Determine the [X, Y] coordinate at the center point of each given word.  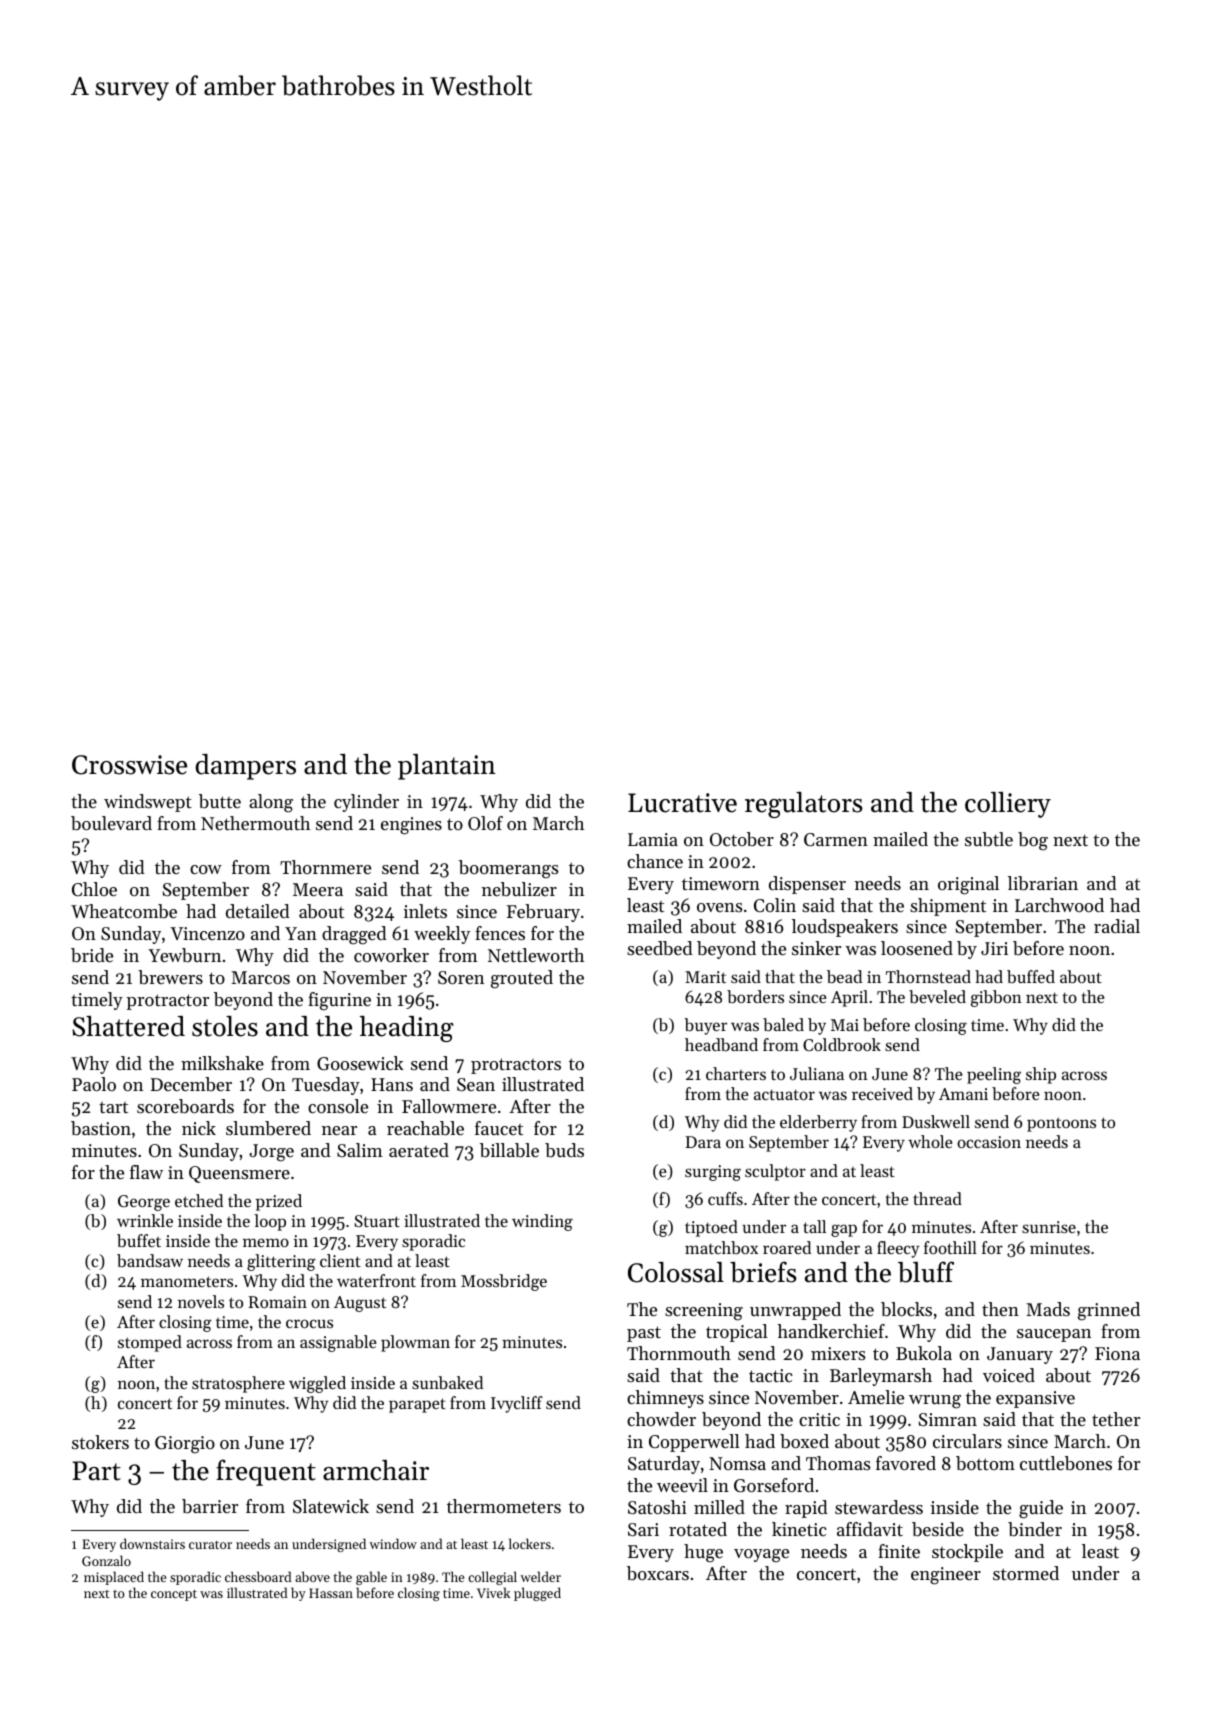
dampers [245, 767]
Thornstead [928, 976]
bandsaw [150, 1260]
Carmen [836, 839]
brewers [170, 977]
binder [1035, 1529]
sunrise [1049, 1227]
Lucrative [682, 803]
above [312, 1576]
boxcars [658, 1573]
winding [542, 1222]
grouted [522, 979]
